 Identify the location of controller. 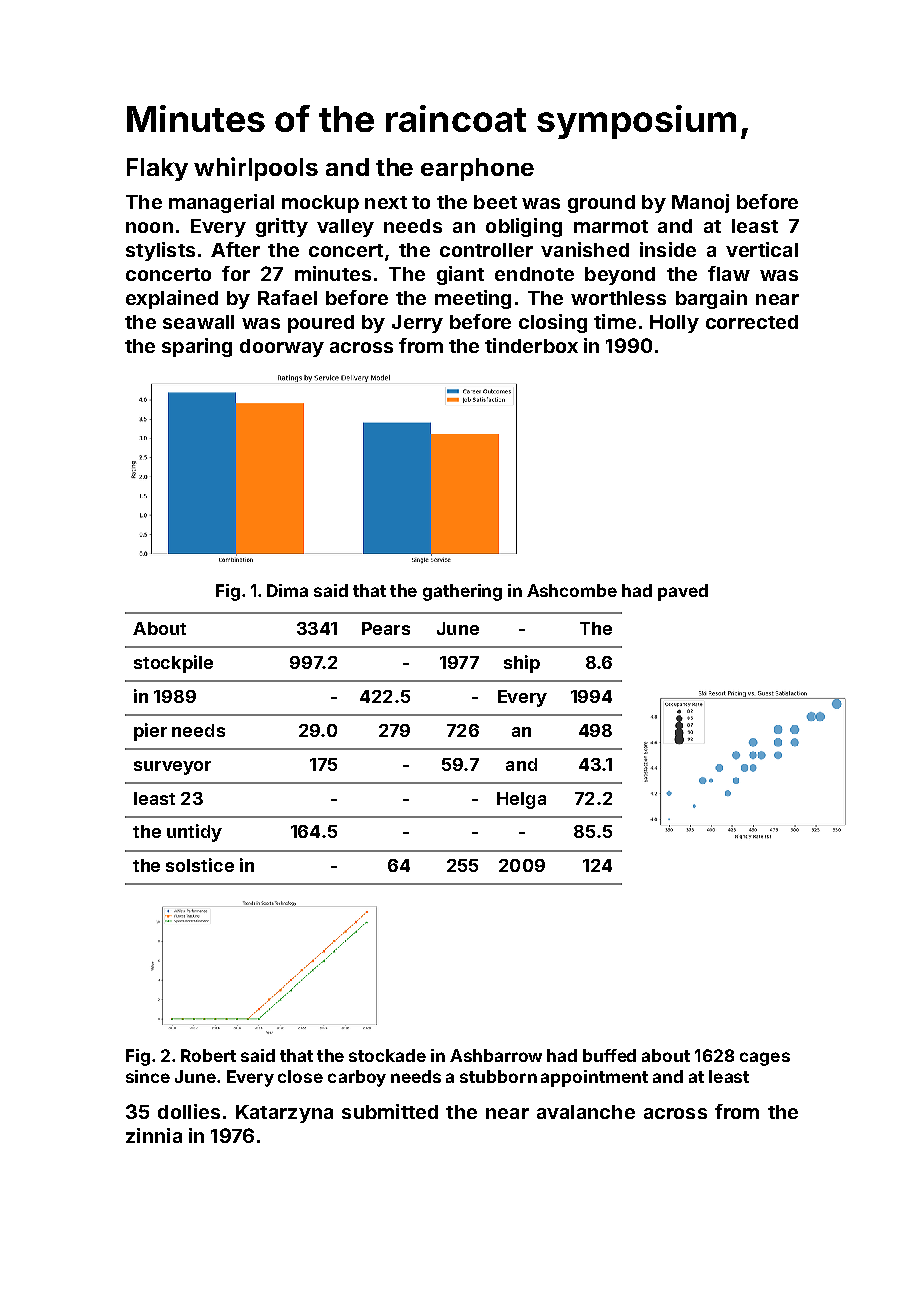
(486, 250).
